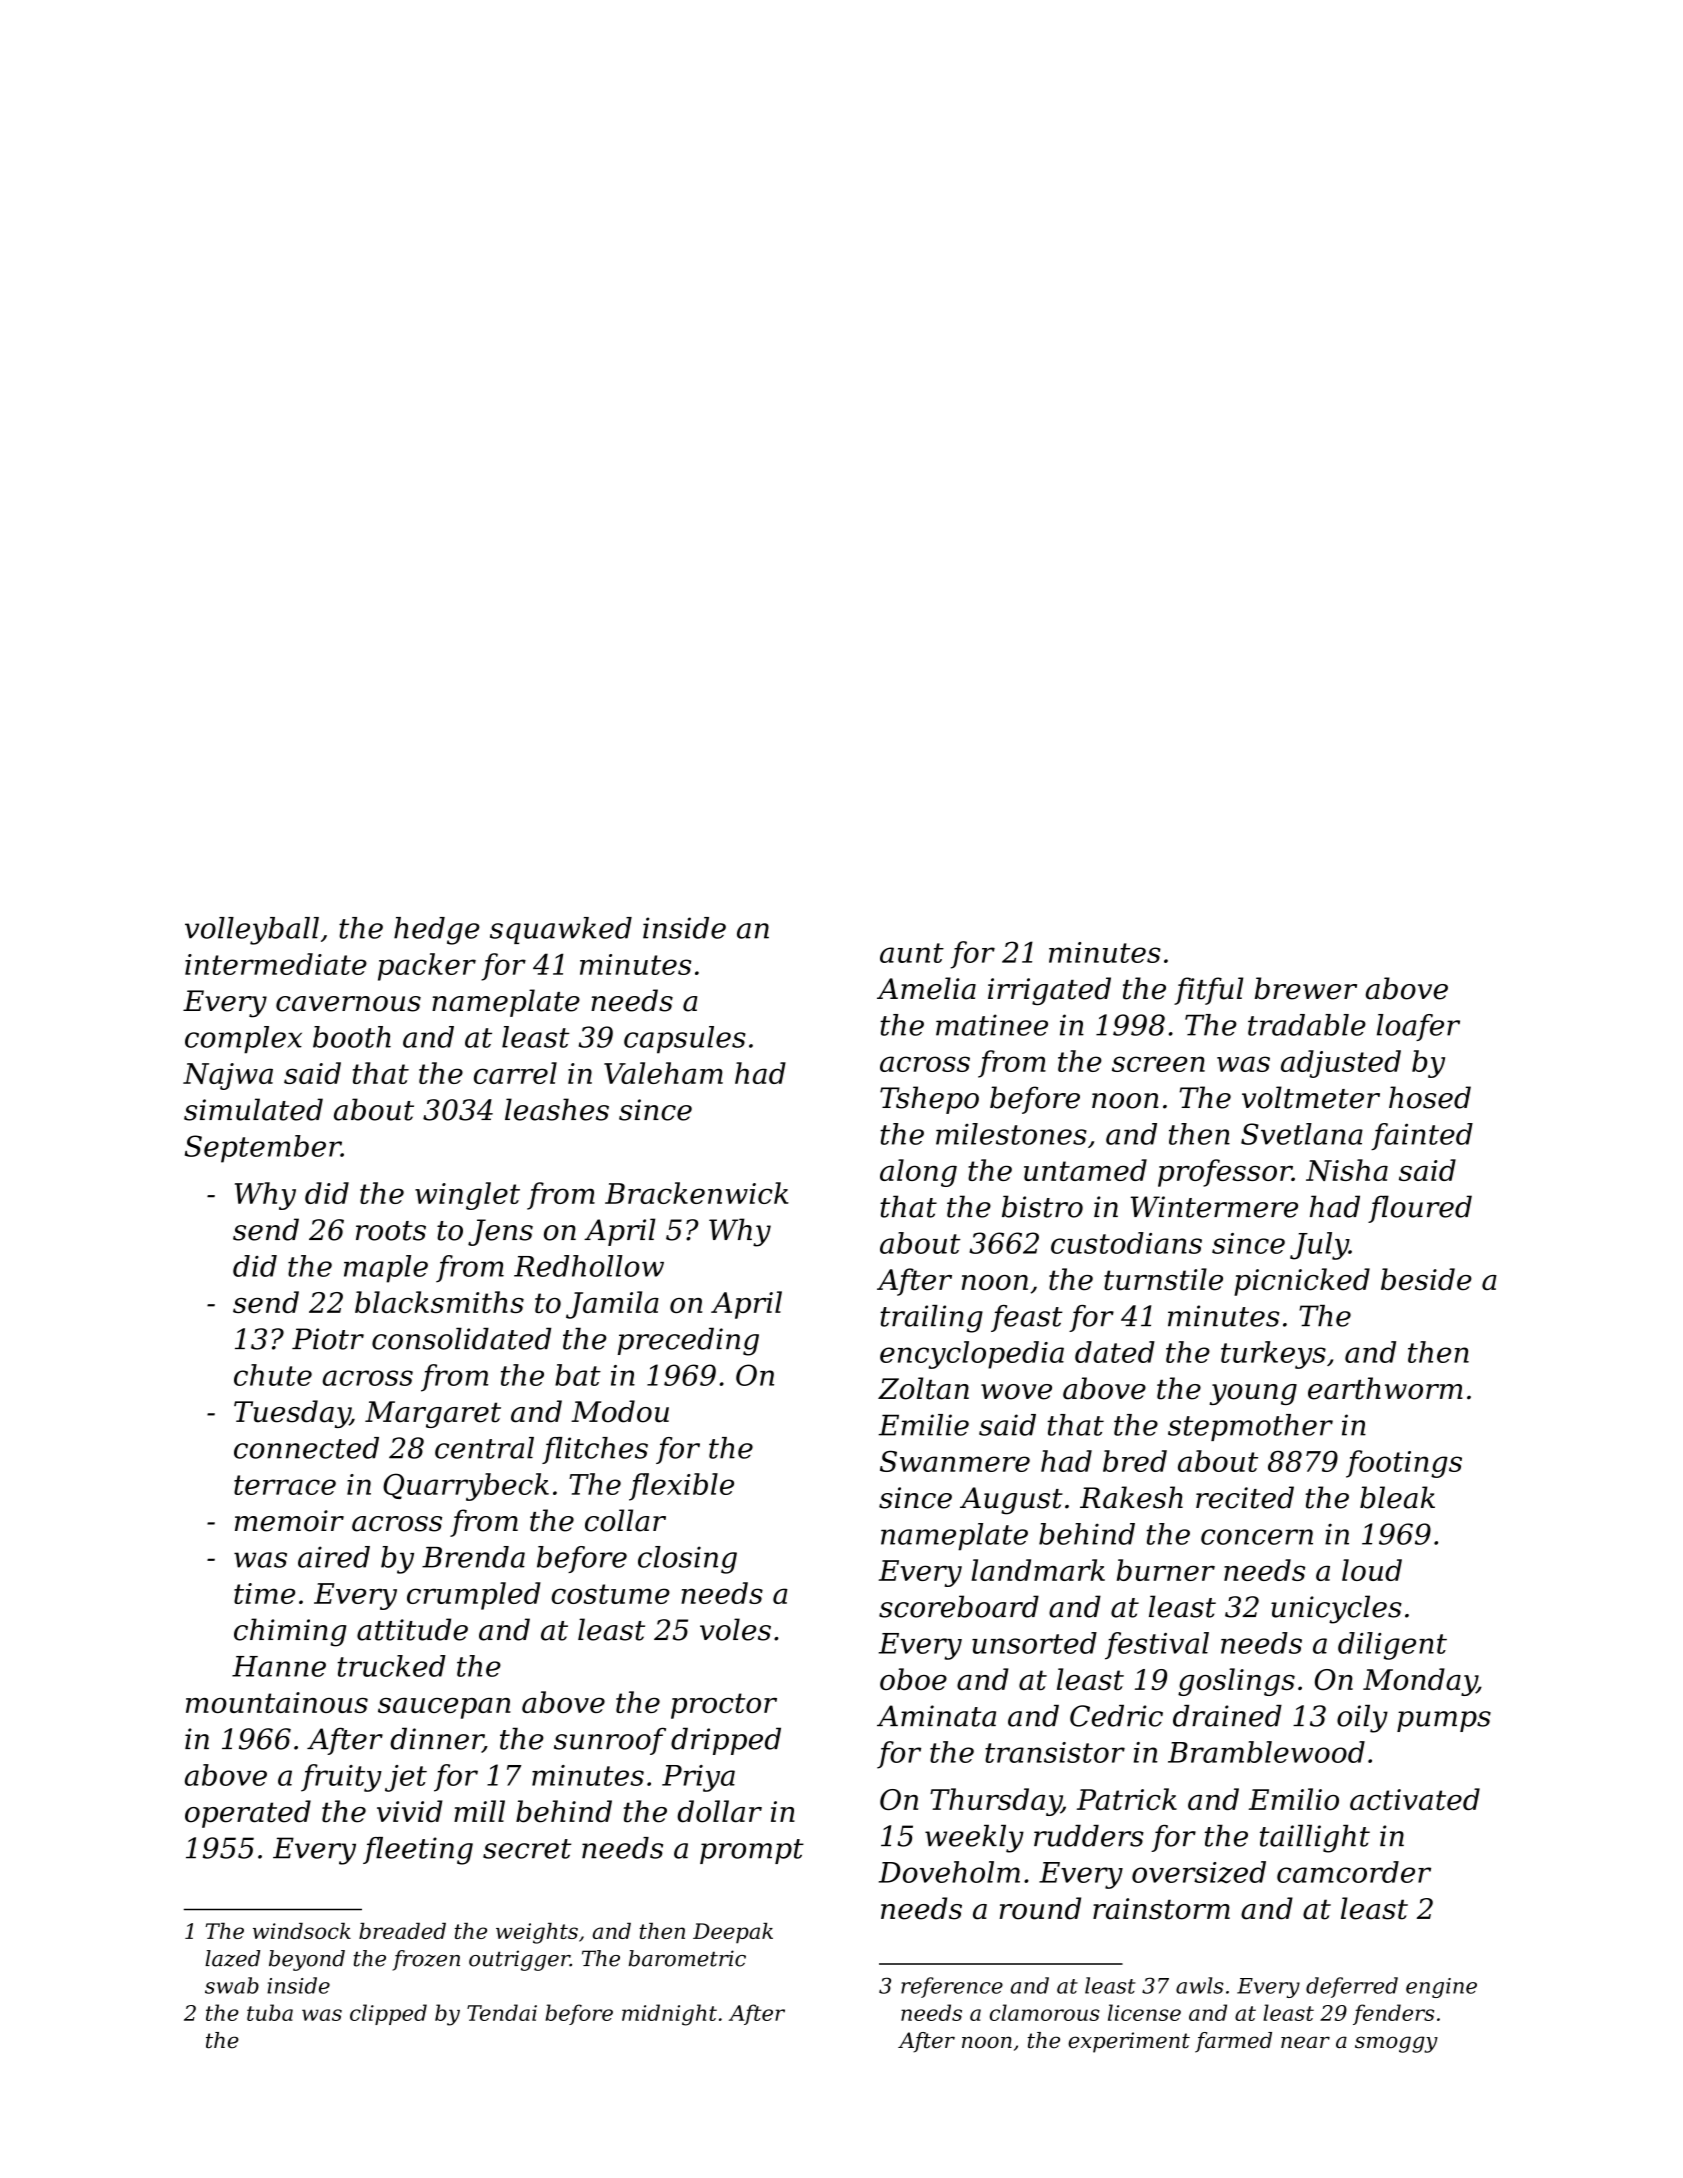 The height and width of the document is (2178, 1683). What do you see at coordinates (557, 1109) in the document?
I see `leashes` at bounding box center [557, 1109].
